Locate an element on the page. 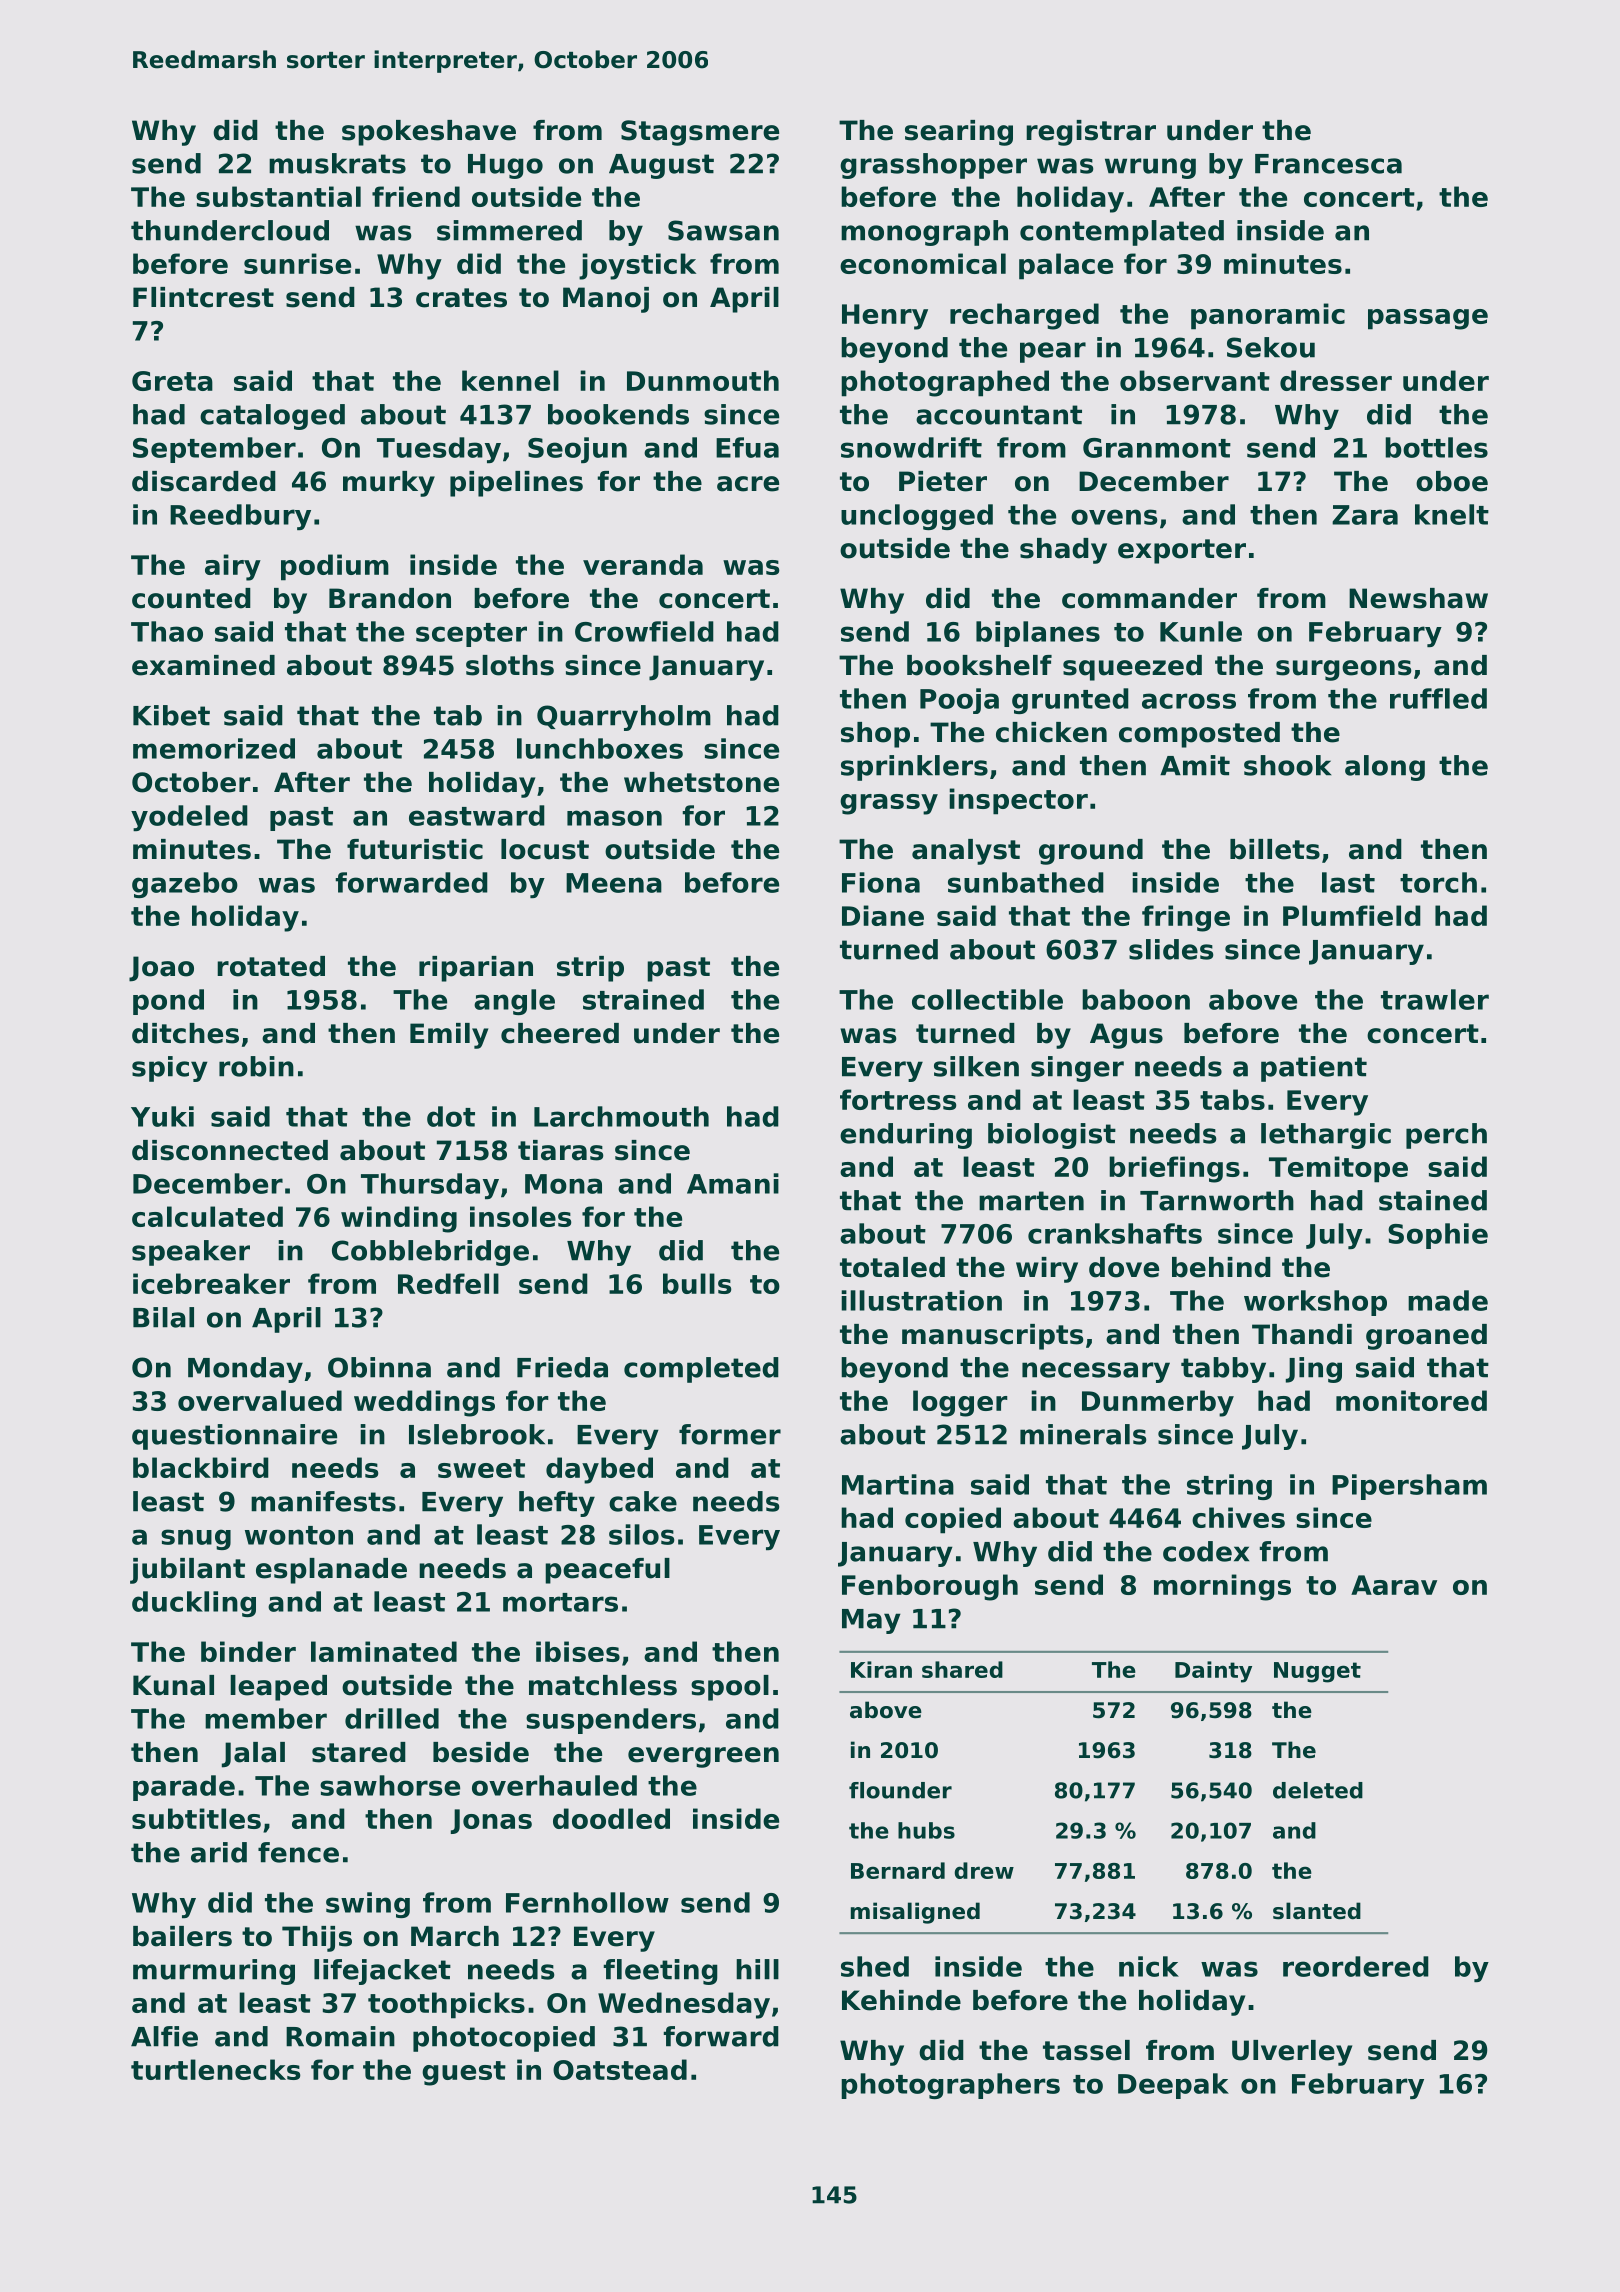 The image size is (1620, 2292). hubs is located at coordinates (926, 1830).
